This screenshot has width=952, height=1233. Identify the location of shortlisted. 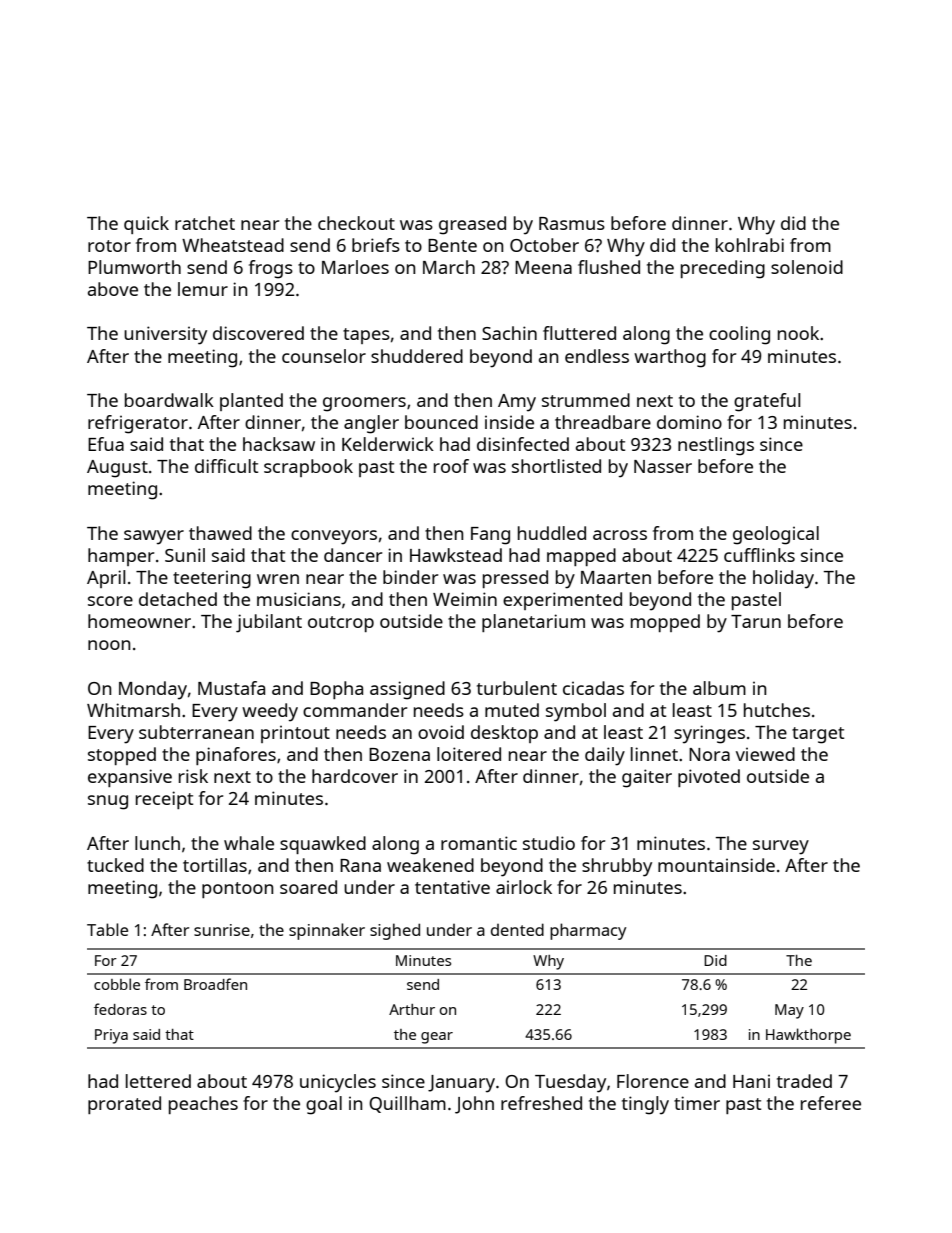
(556, 466).
